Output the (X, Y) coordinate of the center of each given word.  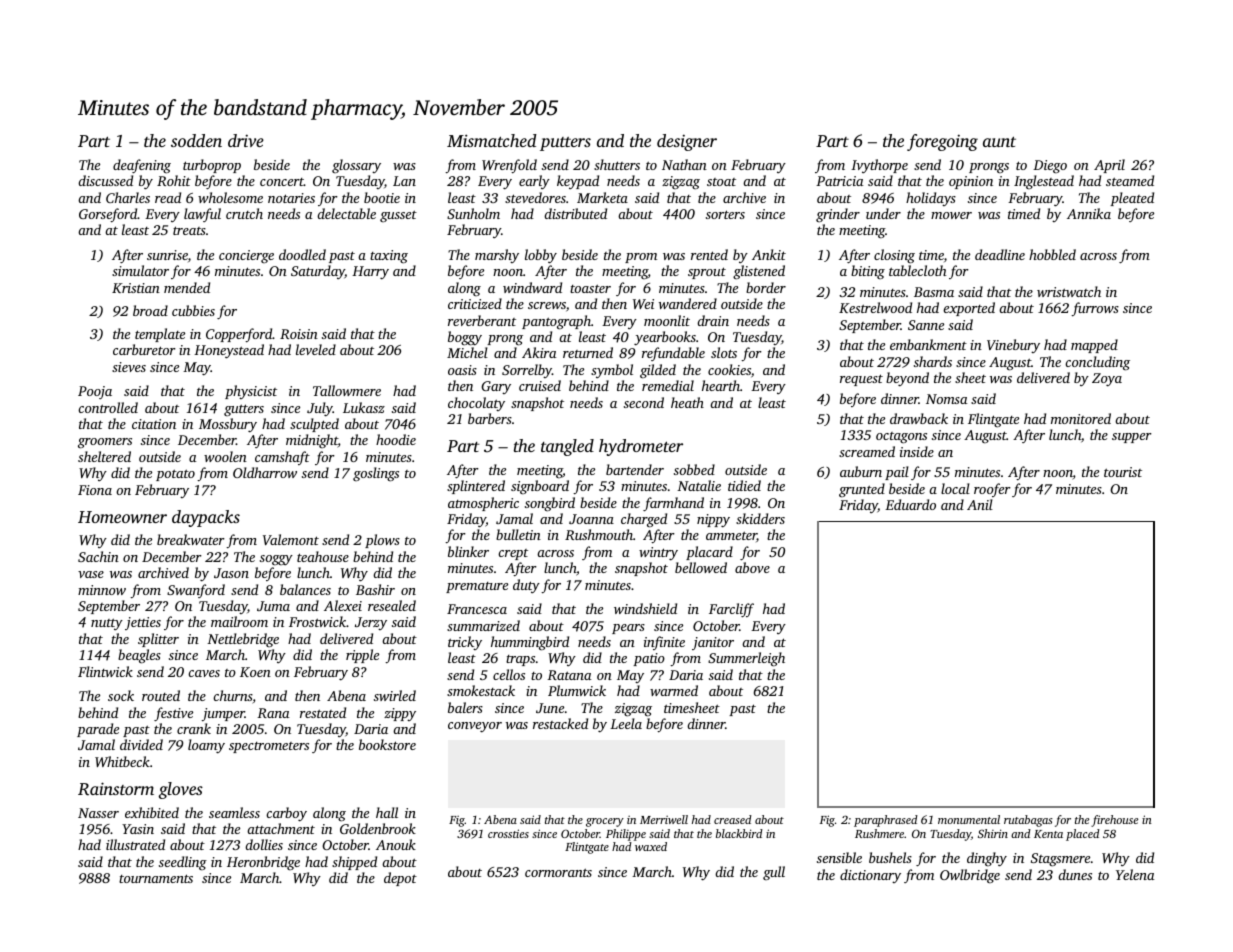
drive (246, 140)
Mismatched (492, 140)
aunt (999, 142)
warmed (674, 690)
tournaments (156, 878)
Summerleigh (746, 659)
